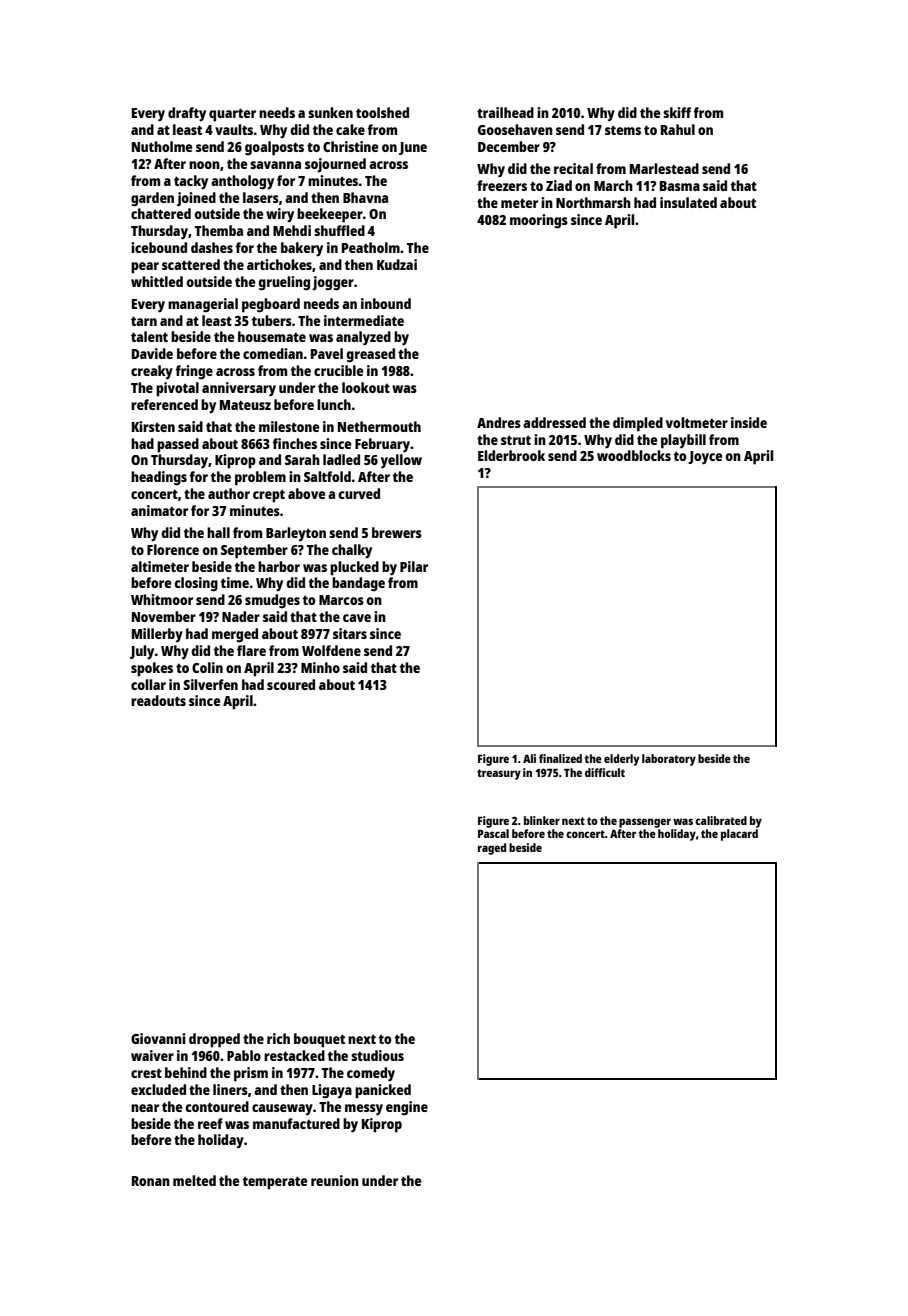 The image size is (908, 1316). Describe the element at coordinates (645, 823) in the screenshot. I see `passenger` at that location.
